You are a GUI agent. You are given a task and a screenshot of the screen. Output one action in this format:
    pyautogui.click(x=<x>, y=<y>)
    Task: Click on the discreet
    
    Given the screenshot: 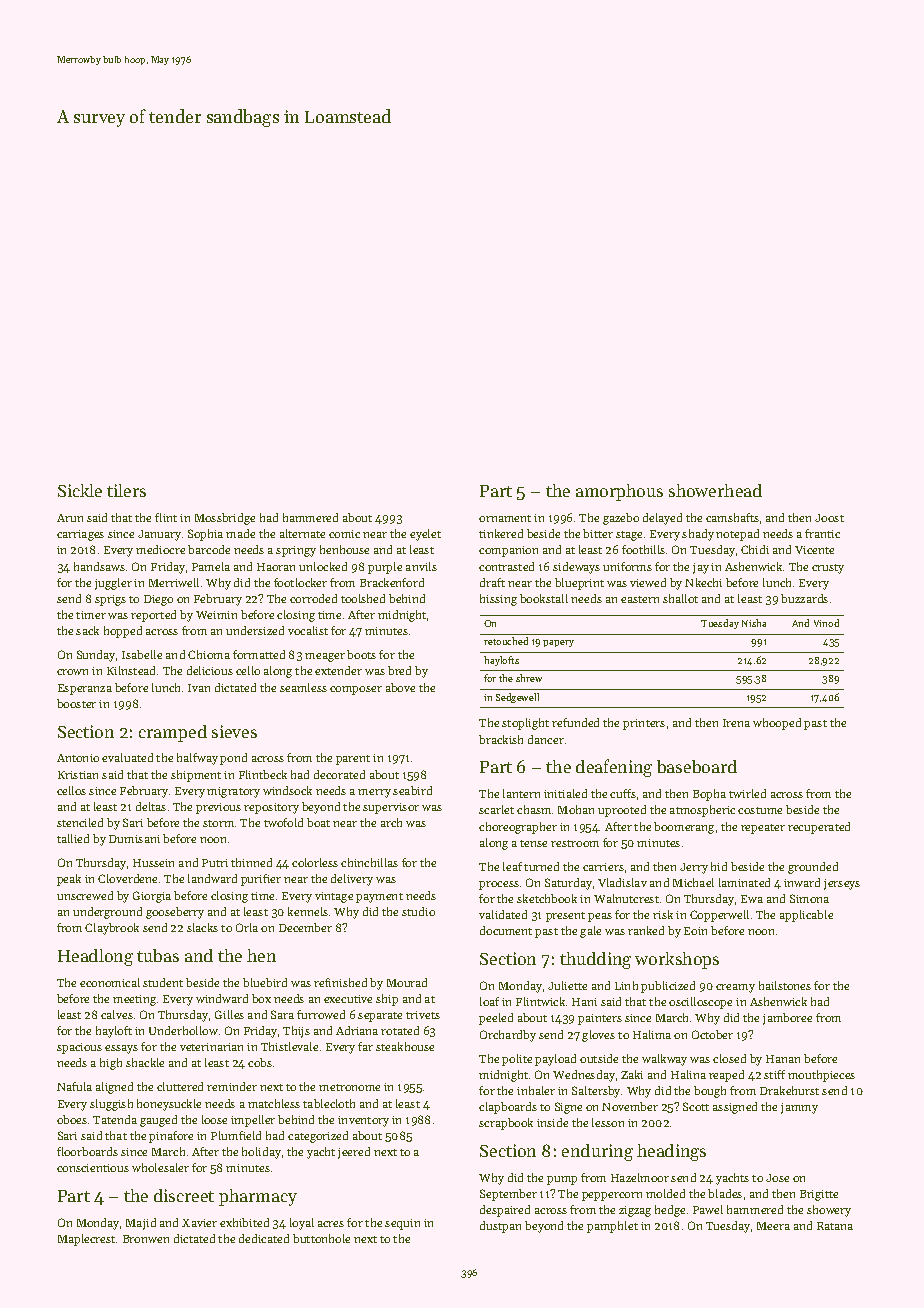 What is the action you would take?
    pyautogui.click(x=184, y=1195)
